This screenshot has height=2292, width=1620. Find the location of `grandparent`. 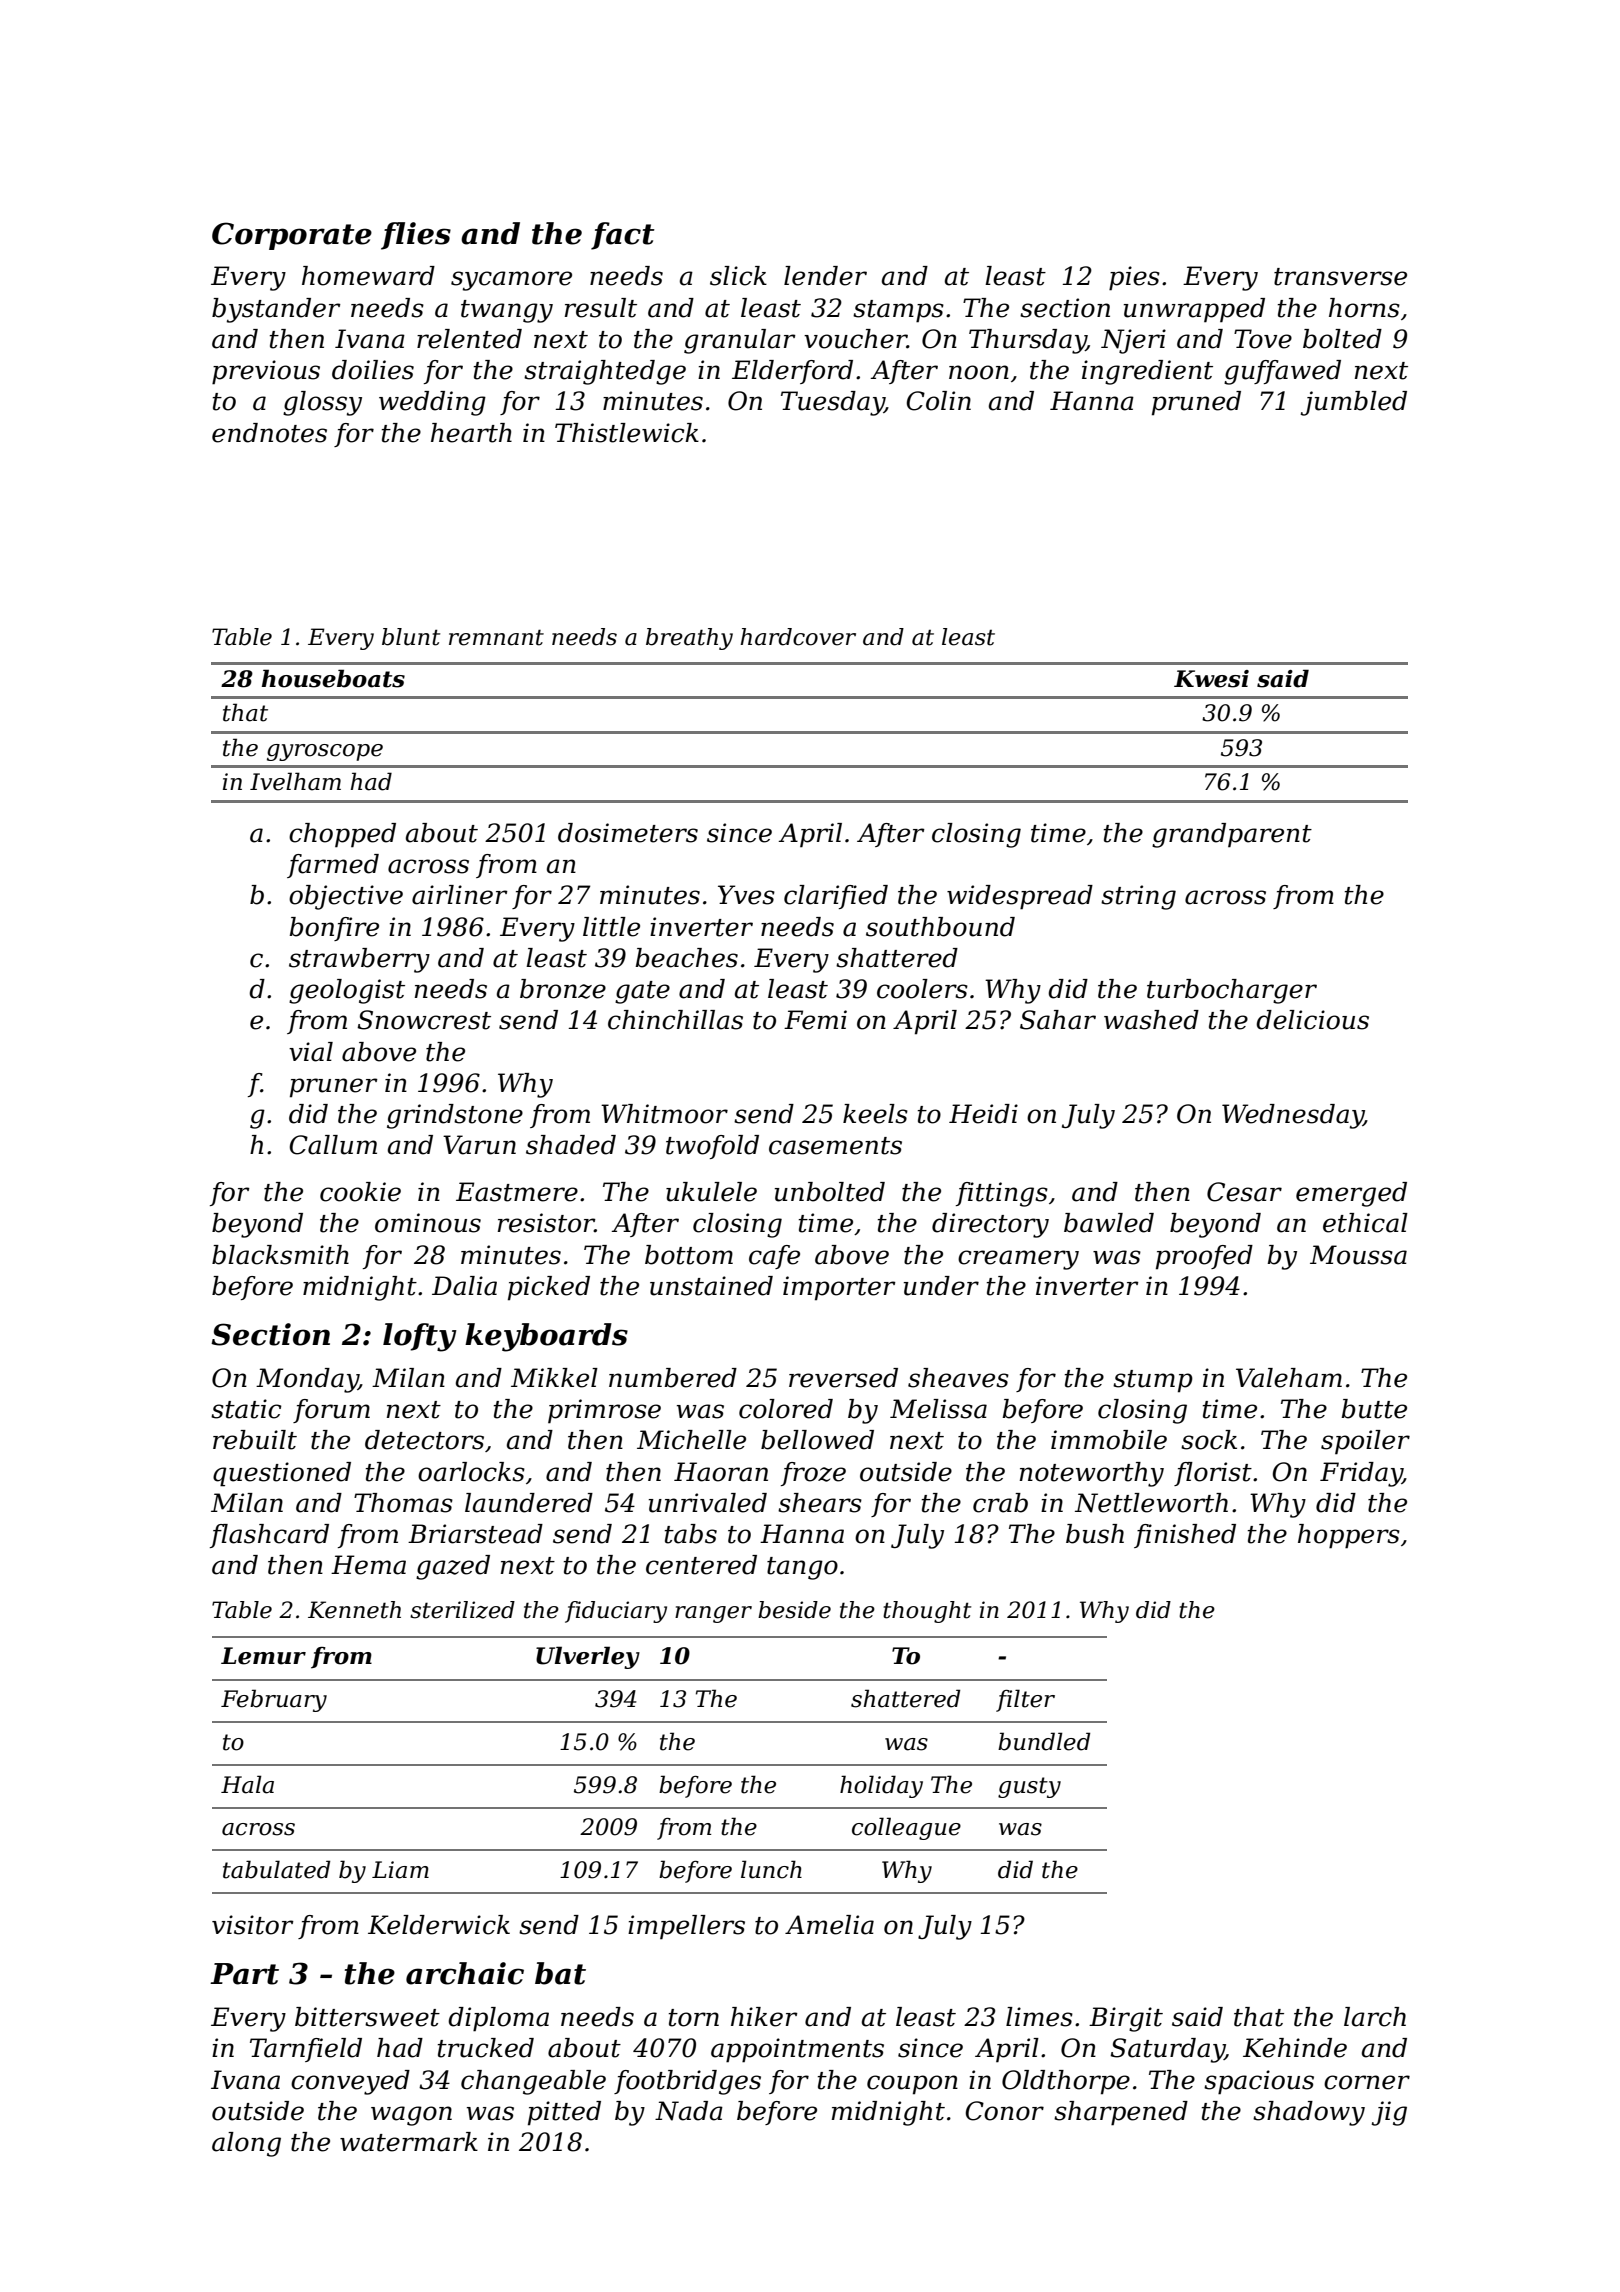

grandparent is located at coordinates (1232, 835).
